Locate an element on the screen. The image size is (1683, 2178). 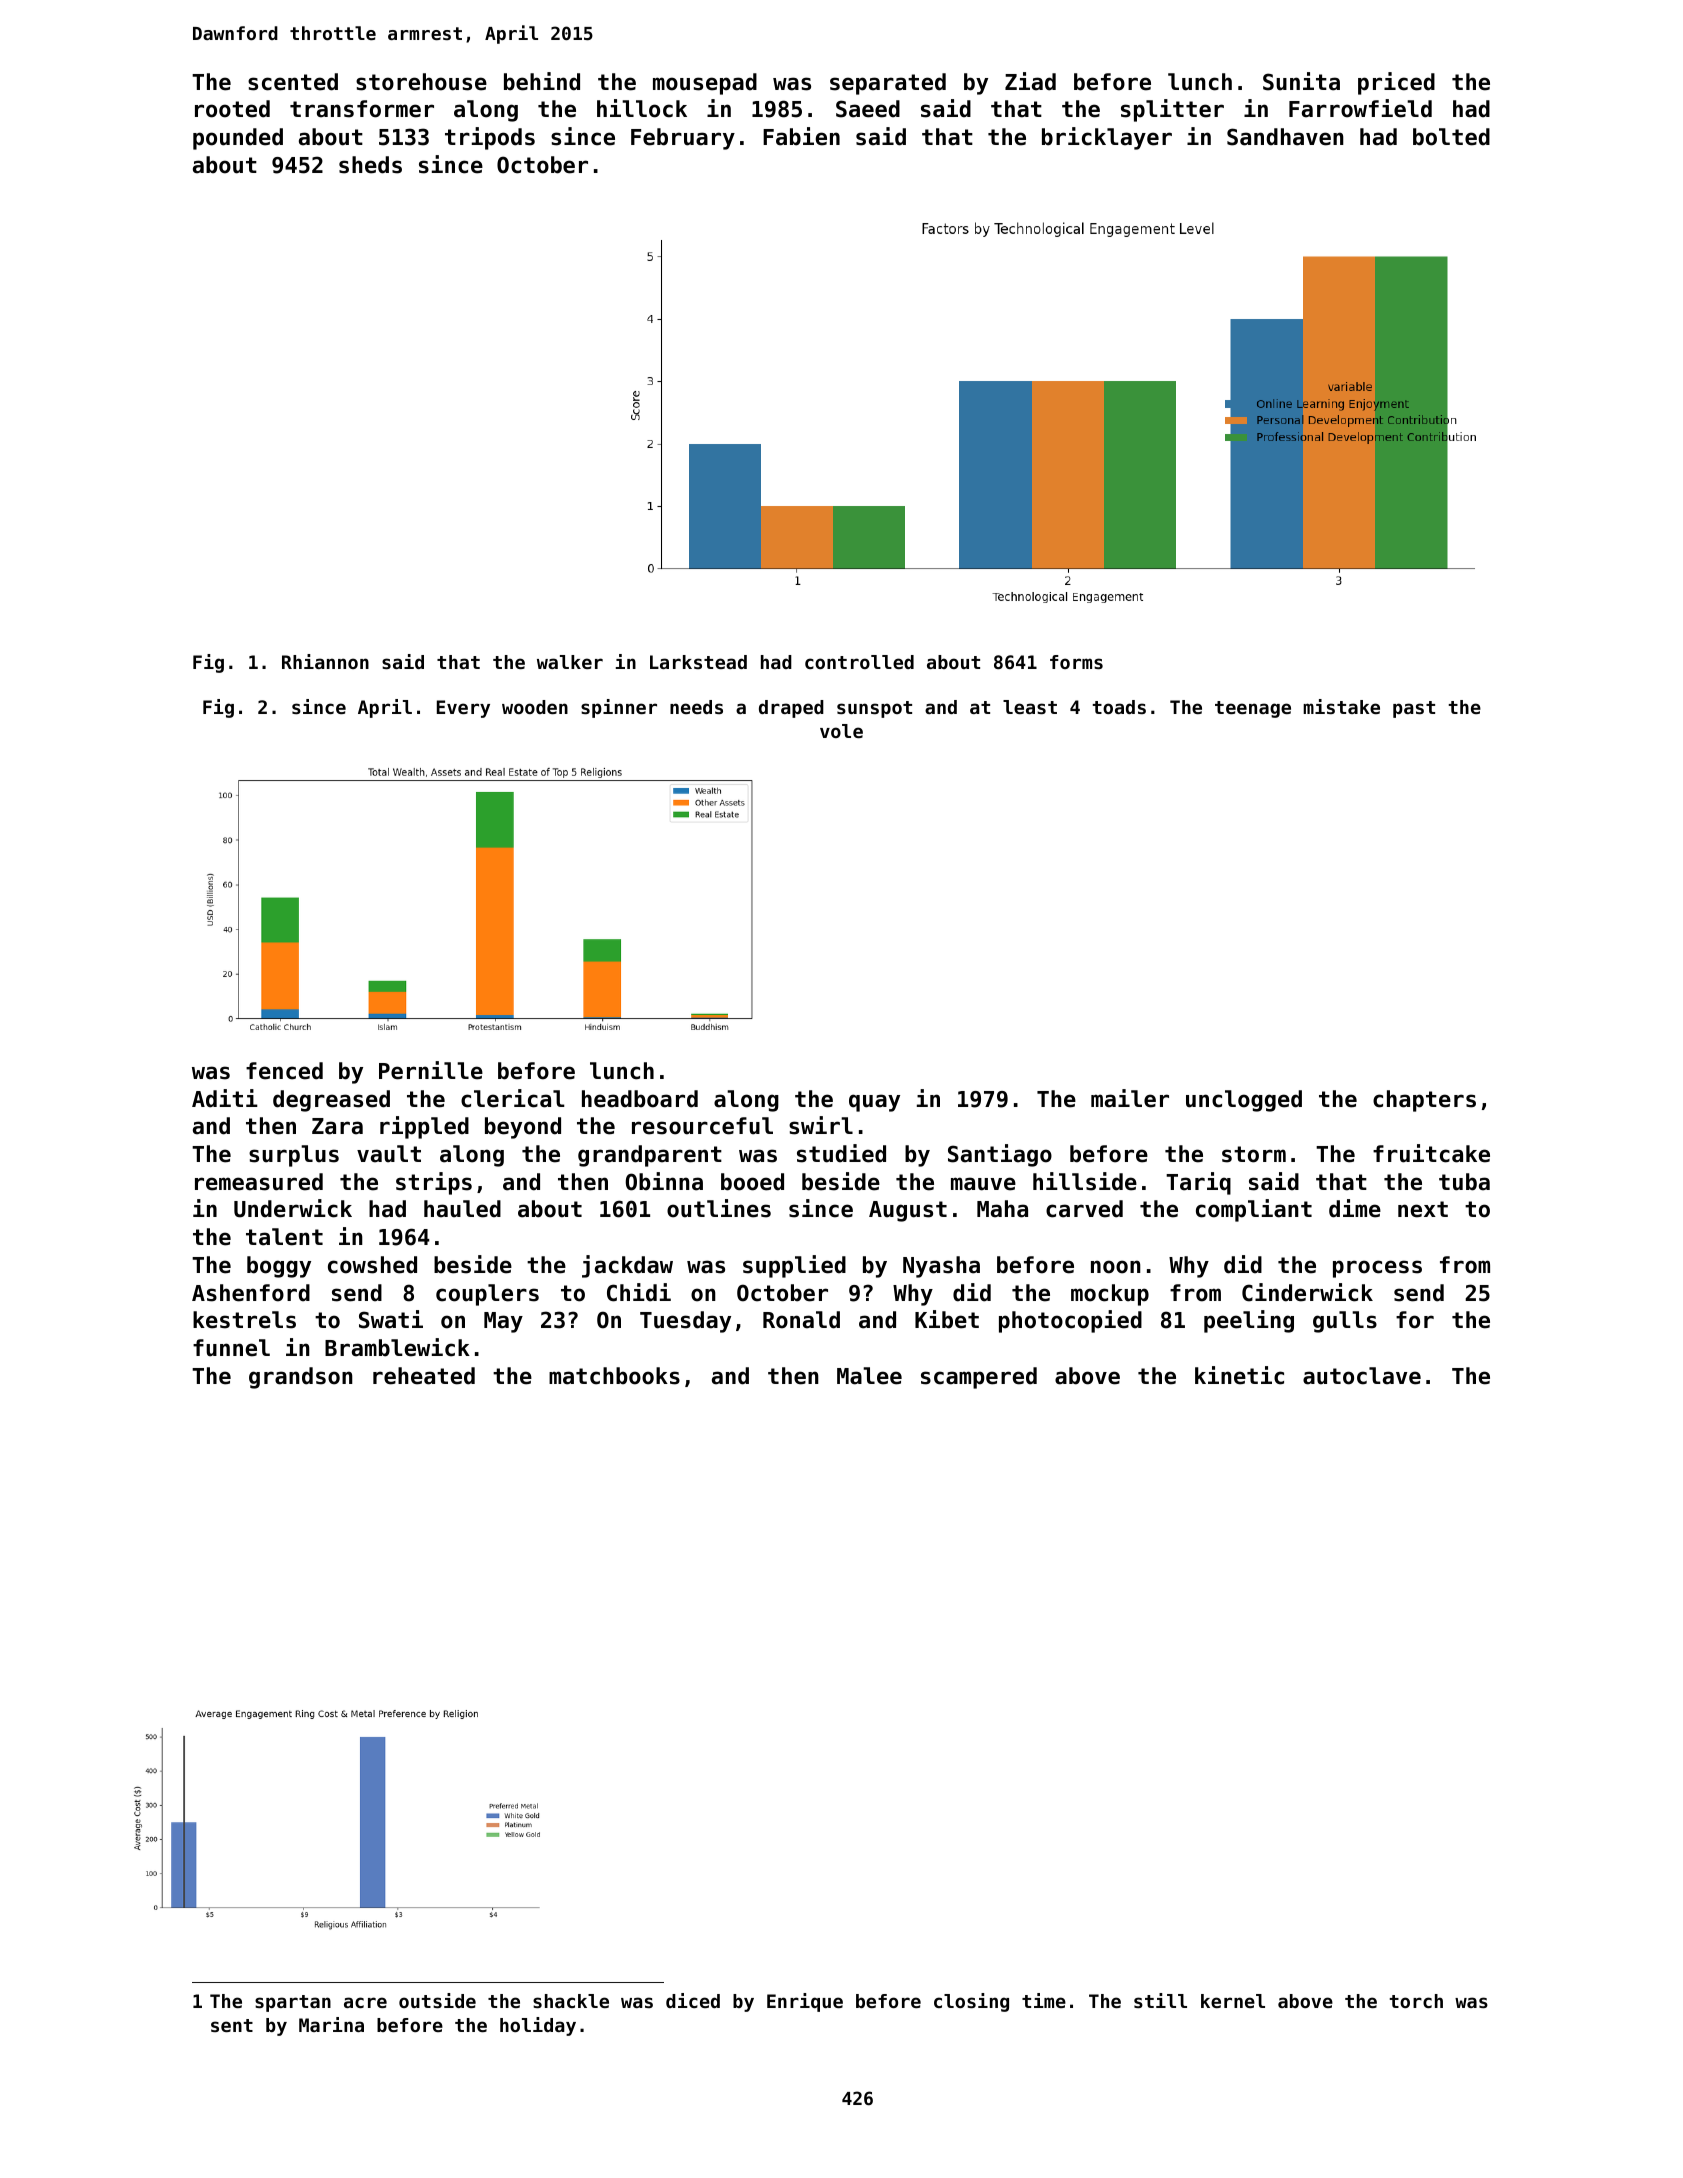
forms is located at coordinates (1076, 662).
